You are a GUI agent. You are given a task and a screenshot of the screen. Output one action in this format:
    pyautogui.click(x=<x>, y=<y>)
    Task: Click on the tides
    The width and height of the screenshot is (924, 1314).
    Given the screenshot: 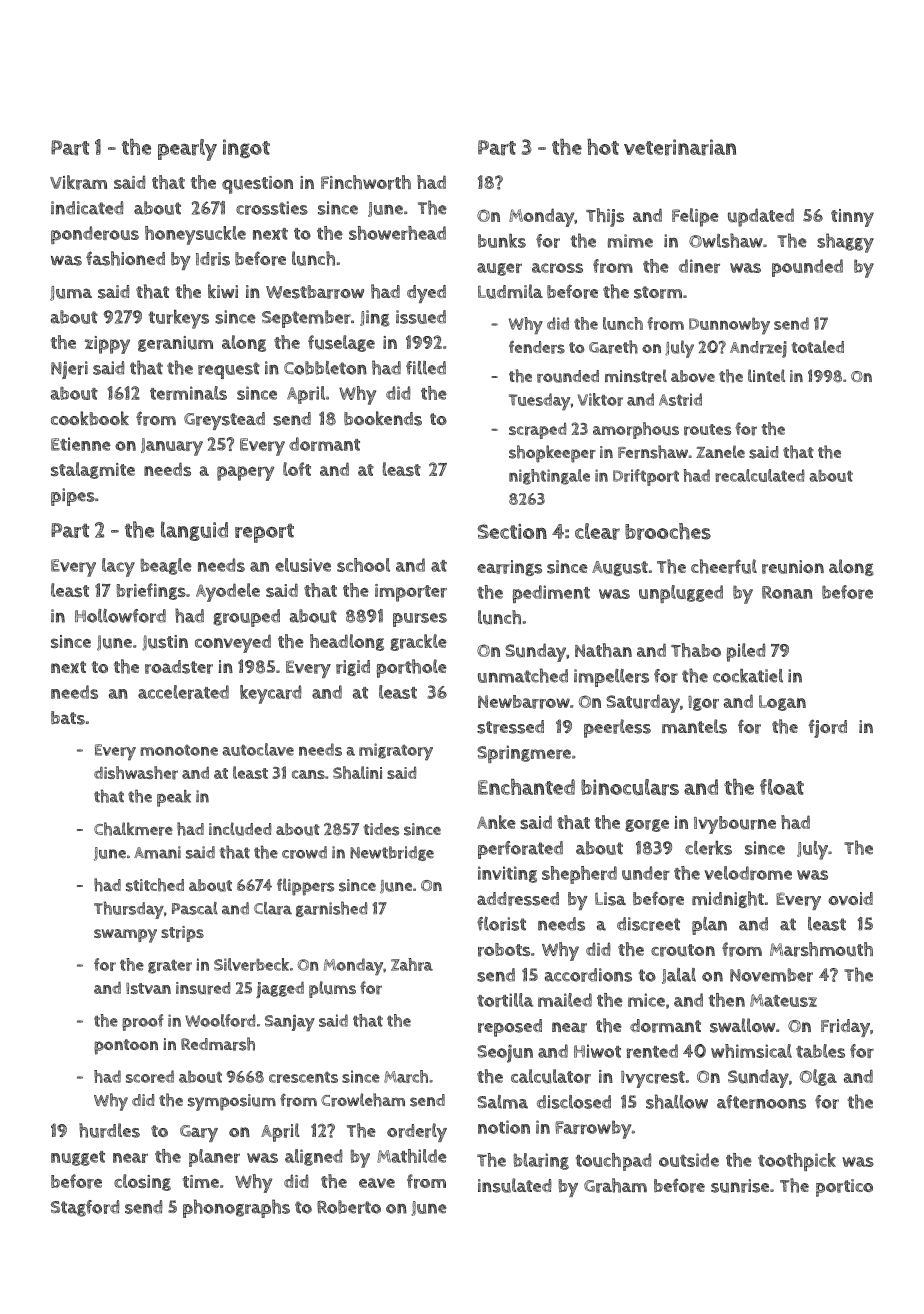 What is the action you would take?
    pyautogui.click(x=381, y=829)
